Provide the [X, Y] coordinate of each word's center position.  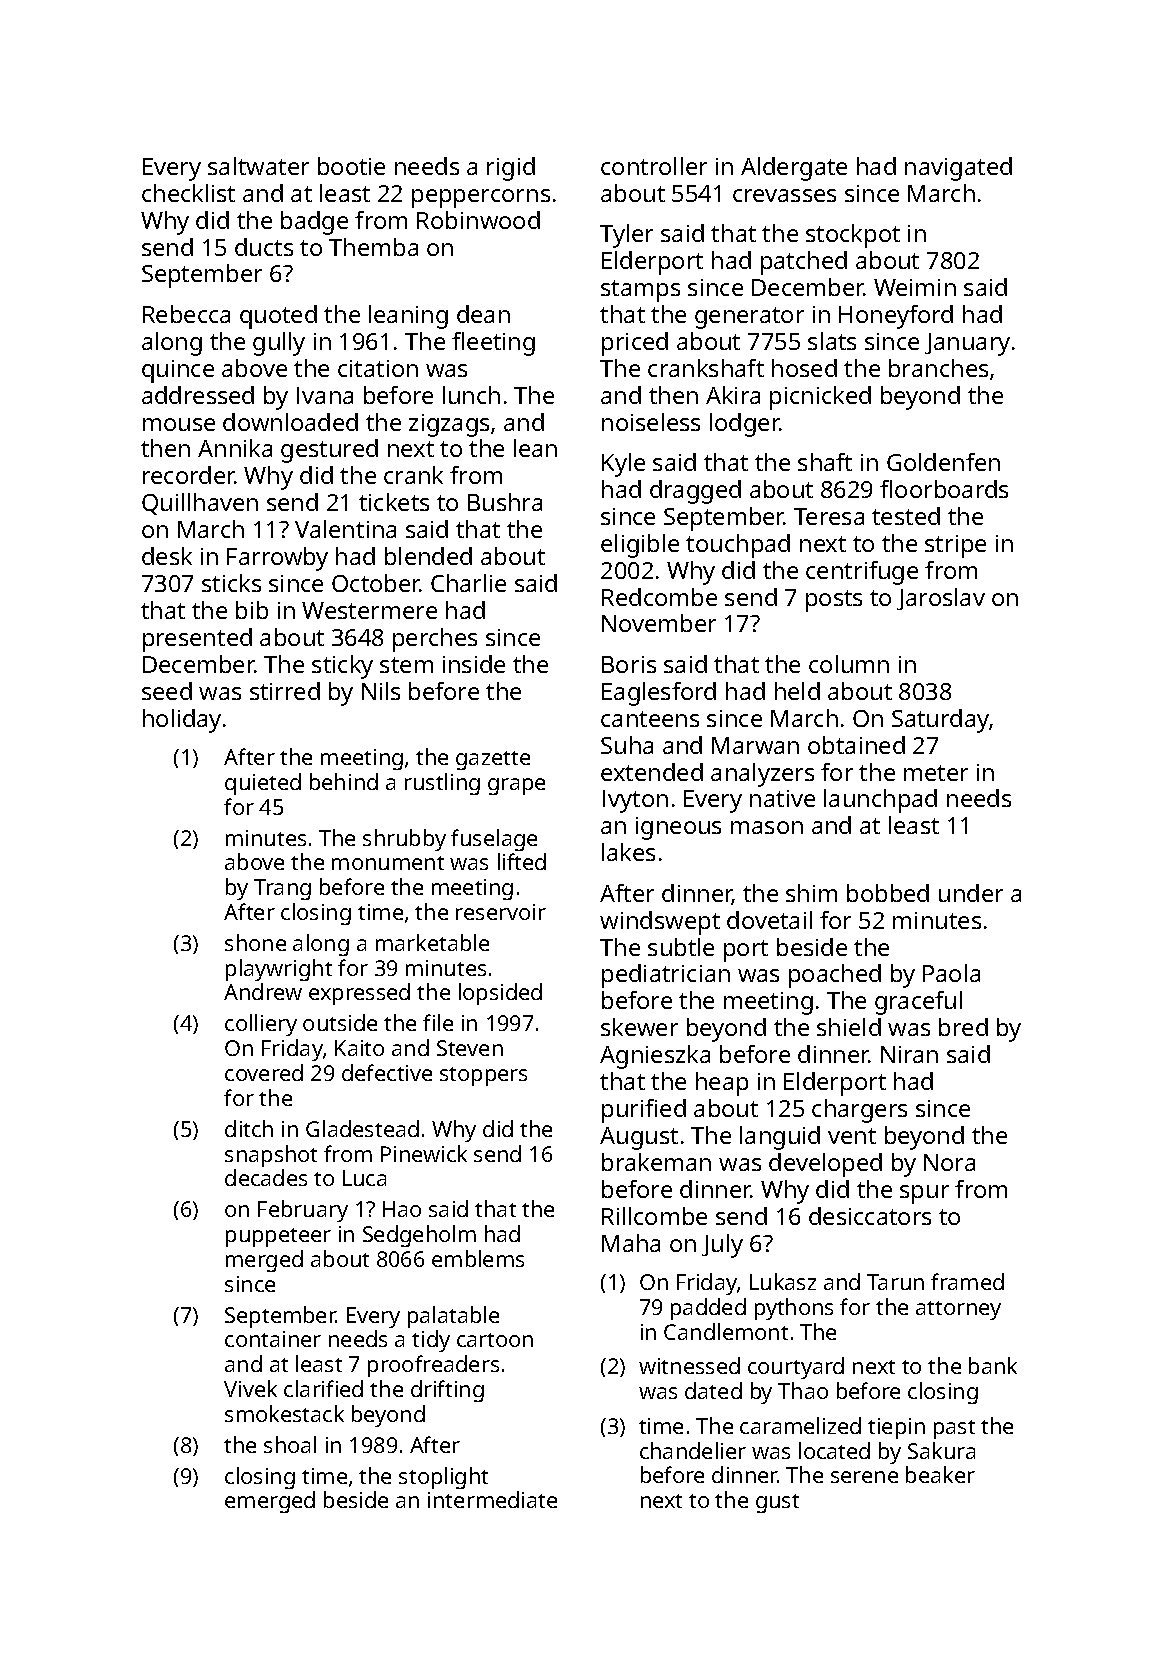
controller [654, 166]
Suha [627, 745]
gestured [329, 451]
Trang [282, 889]
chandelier [693, 1450]
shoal [290, 1444]
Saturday [941, 721]
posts [834, 601]
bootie [351, 166]
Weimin [915, 287]
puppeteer [278, 1237]
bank [993, 1365]
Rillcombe [654, 1216]
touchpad [738, 546]
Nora [949, 1162]
